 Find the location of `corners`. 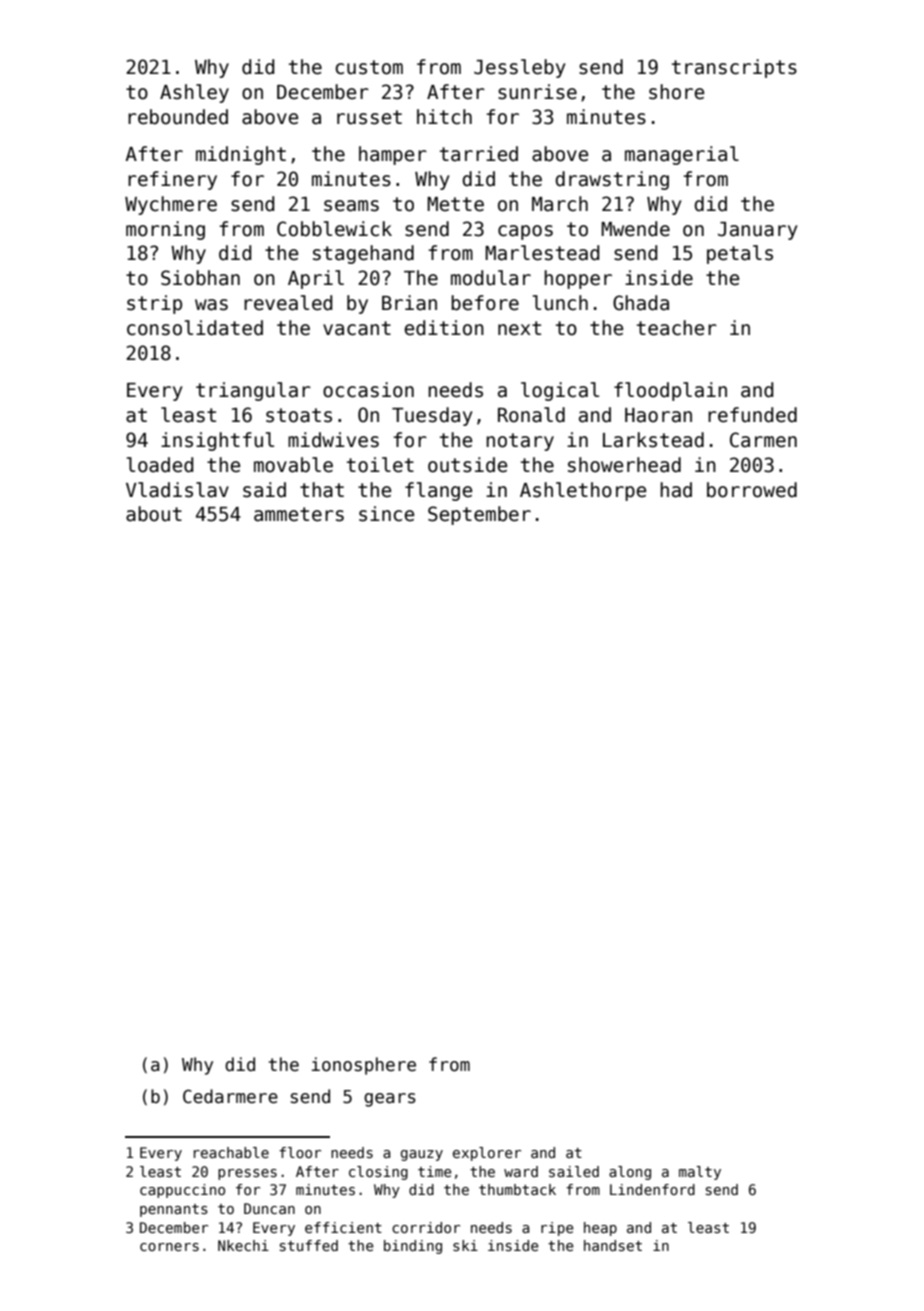

corners is located at coordinates (169, 1247).
